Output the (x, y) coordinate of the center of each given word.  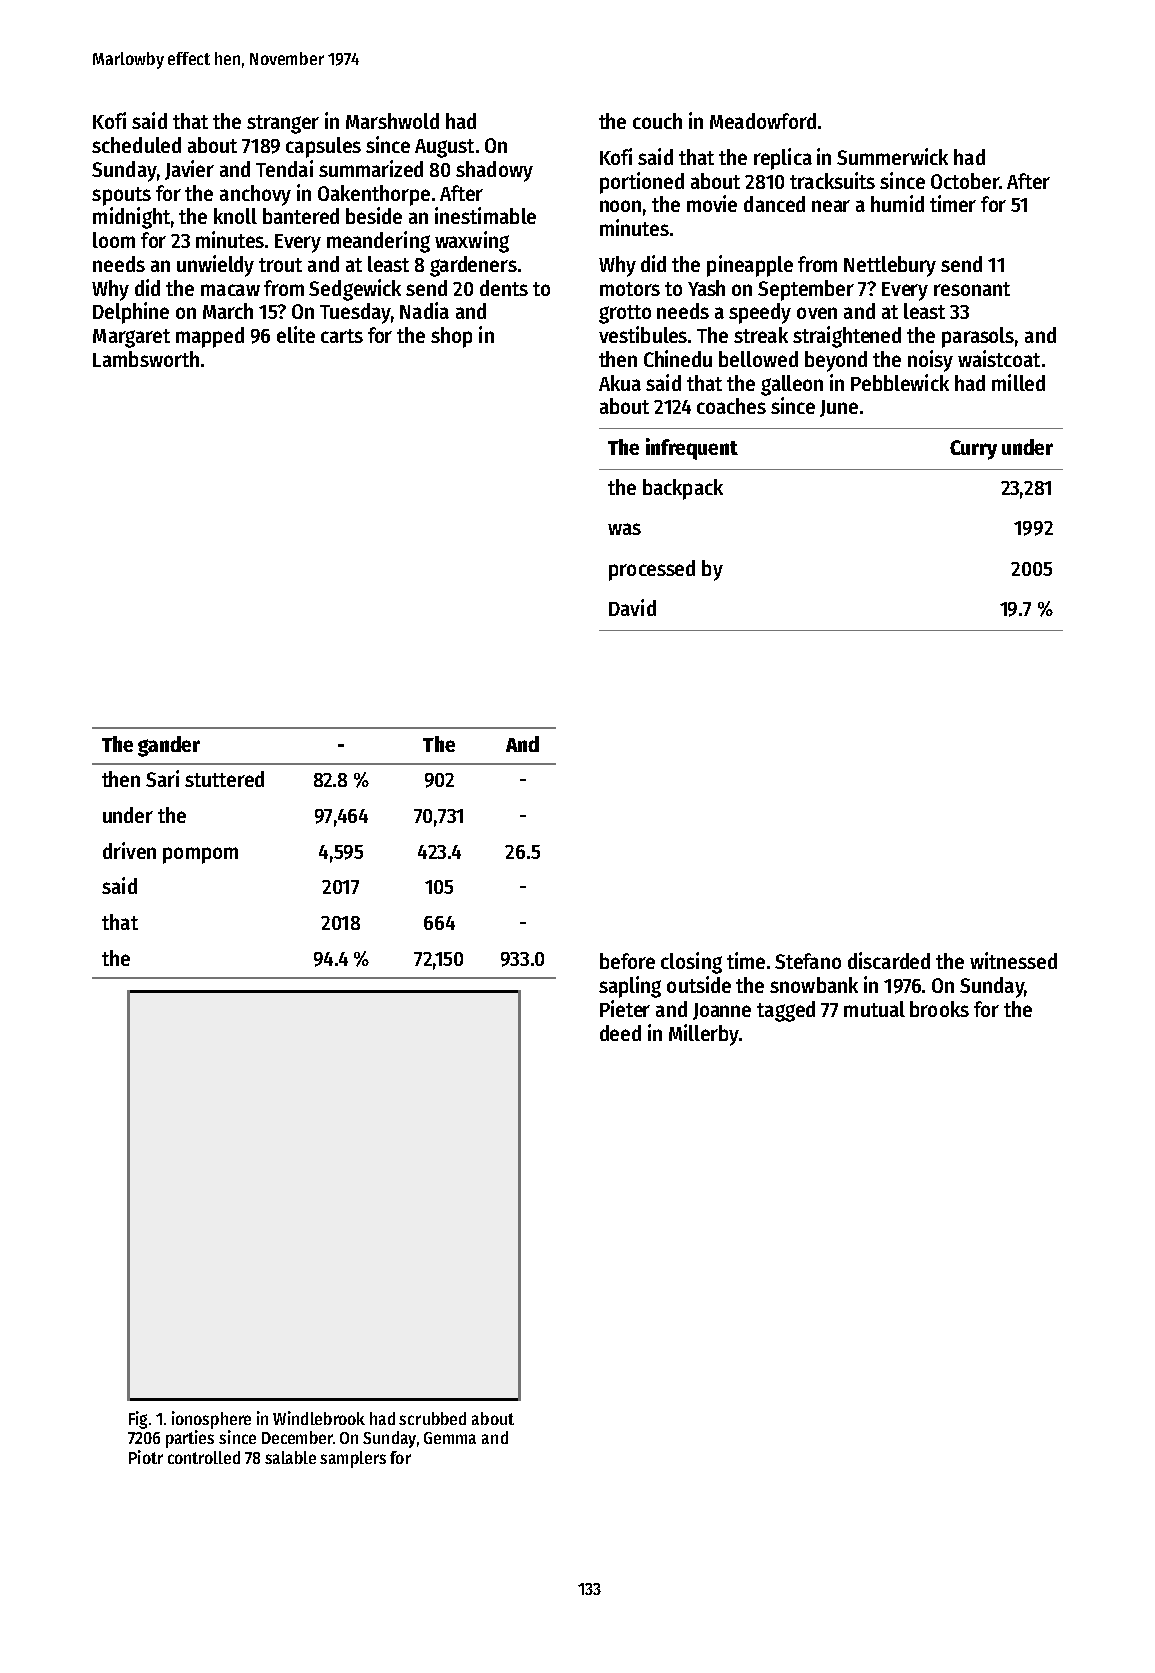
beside (374, 215)
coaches (731, 406)
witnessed (1013, 960)
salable (290, 1457)
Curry (973, 450)
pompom (200, 855)
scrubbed (432, 1418)
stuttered (224, 779)
